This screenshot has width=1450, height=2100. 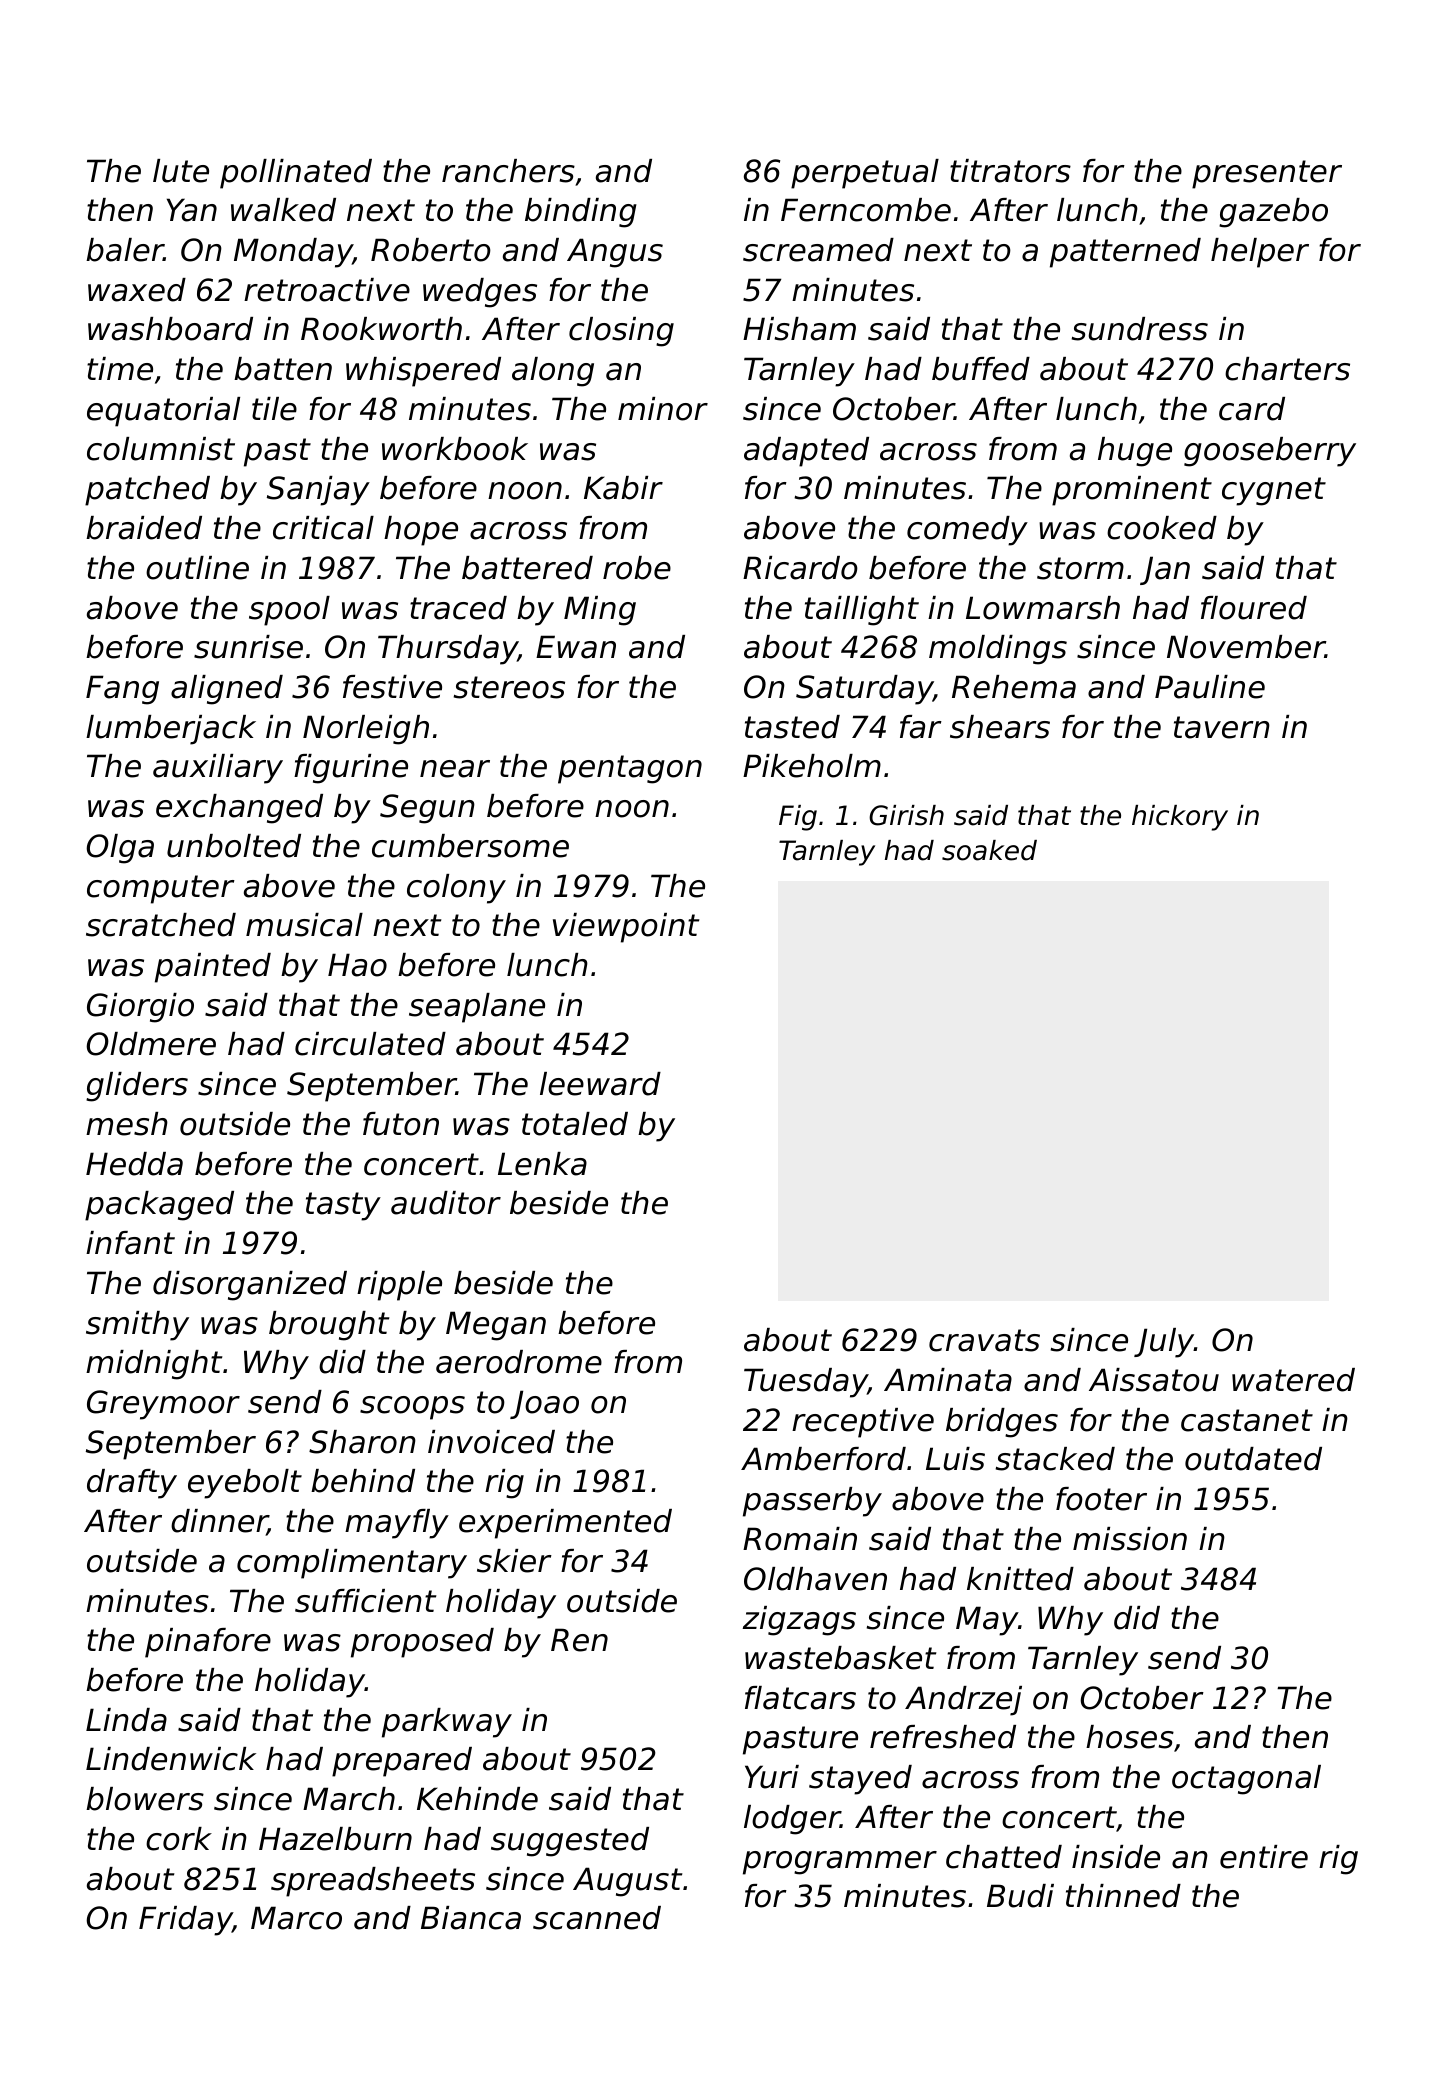 I want to click on July, so click(x=1164, y=1343).
